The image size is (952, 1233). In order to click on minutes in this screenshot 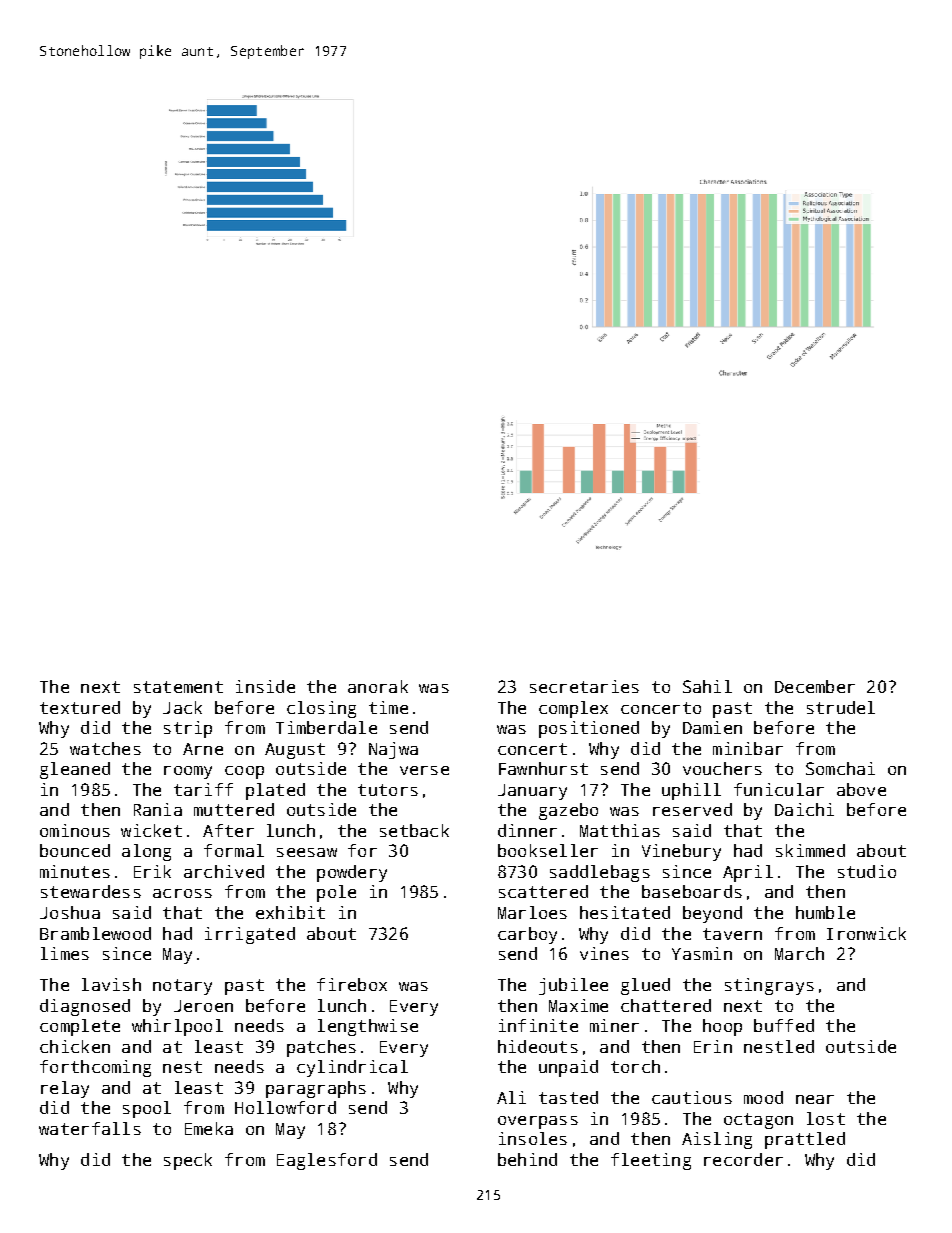, I will do `click(75, 871)`.
